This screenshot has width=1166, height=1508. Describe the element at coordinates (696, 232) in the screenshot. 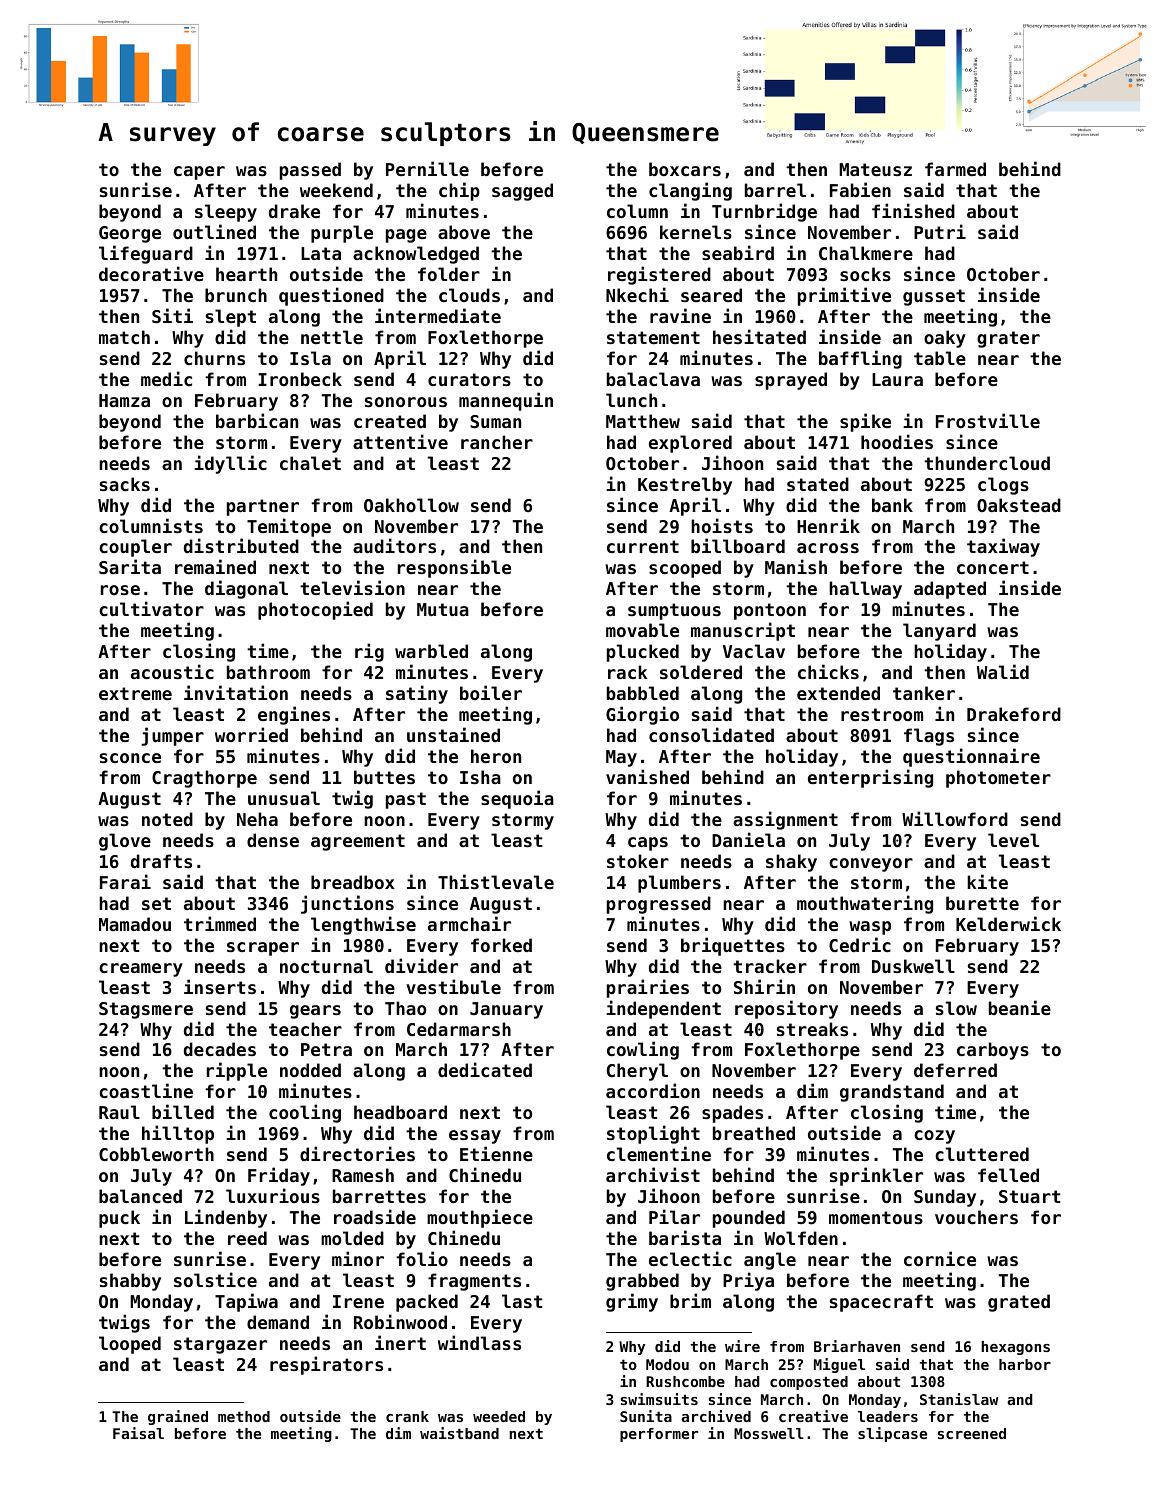

I see `kernels` at that location.
